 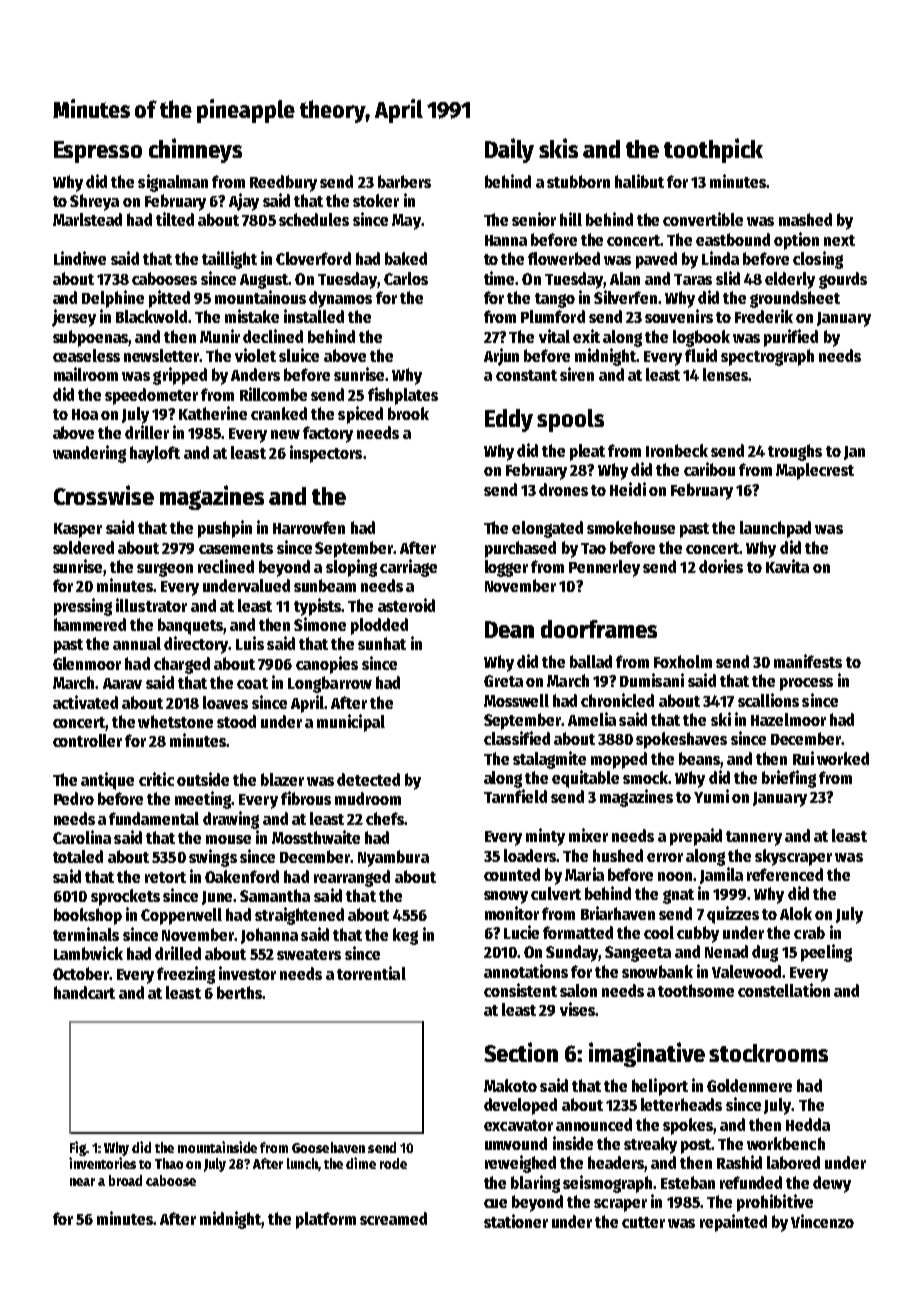 I want to click on Eddy, so click(x=509, y=420).
